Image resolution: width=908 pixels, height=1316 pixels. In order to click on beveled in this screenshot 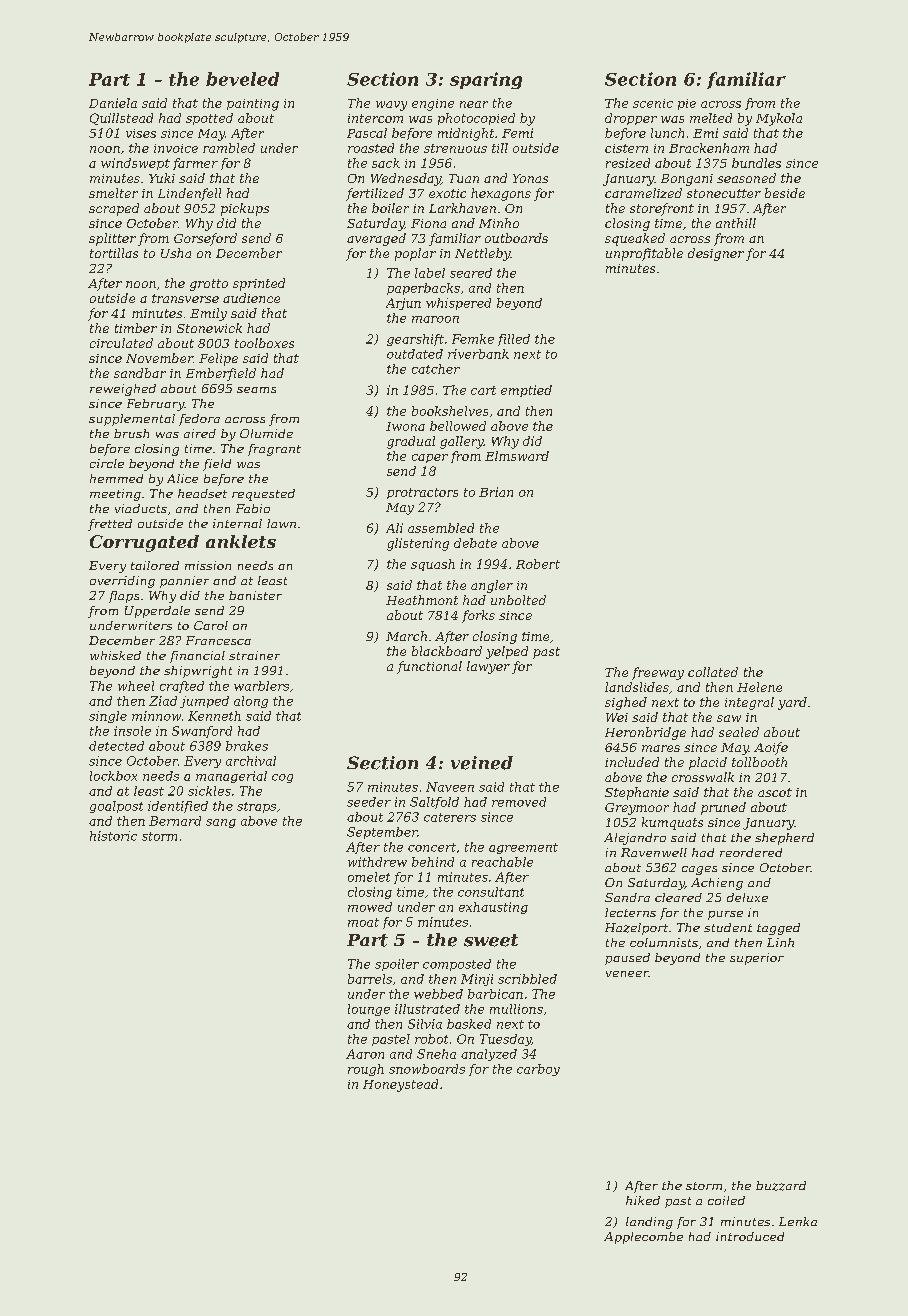, I will do `click(242, 79)`.
